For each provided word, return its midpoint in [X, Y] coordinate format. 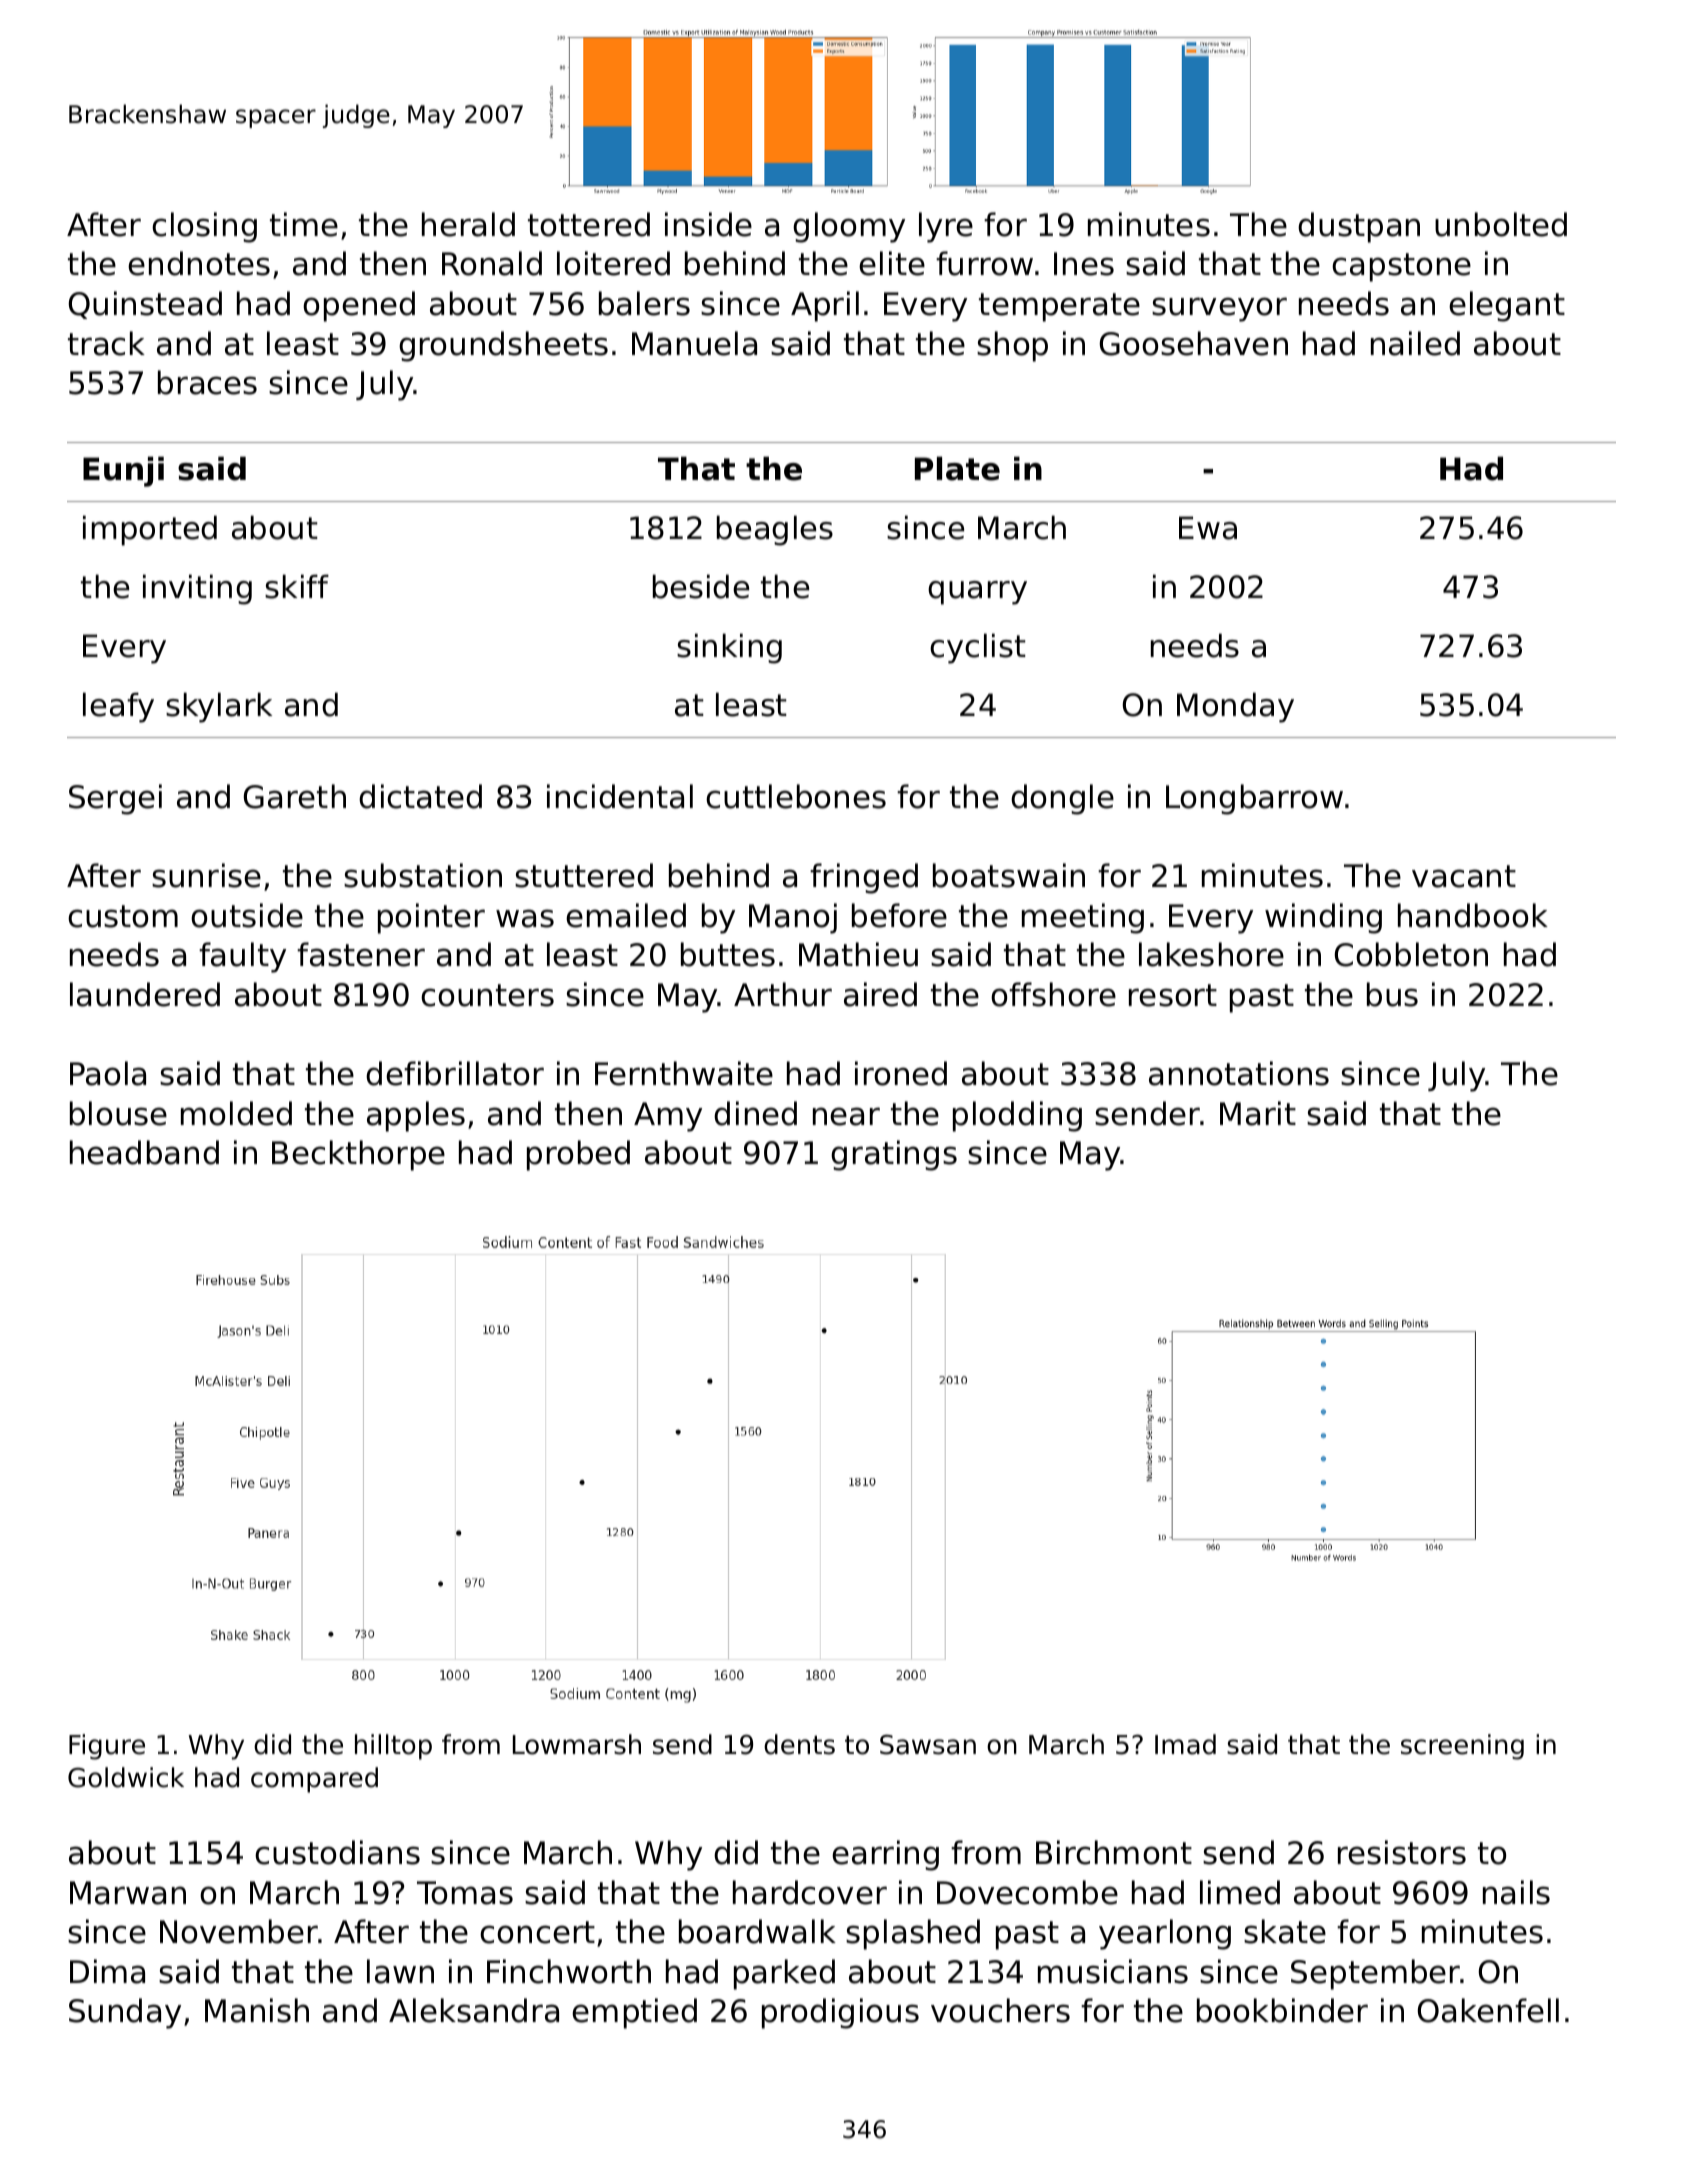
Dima [107, 1971]
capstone [1401, 267]
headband [144, 1152]
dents [799, 1744]
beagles [775, 530]
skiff [297, 586]
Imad [1185, 1744]
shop [1012, 346]
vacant [1464, 876]
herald [468, 224]
